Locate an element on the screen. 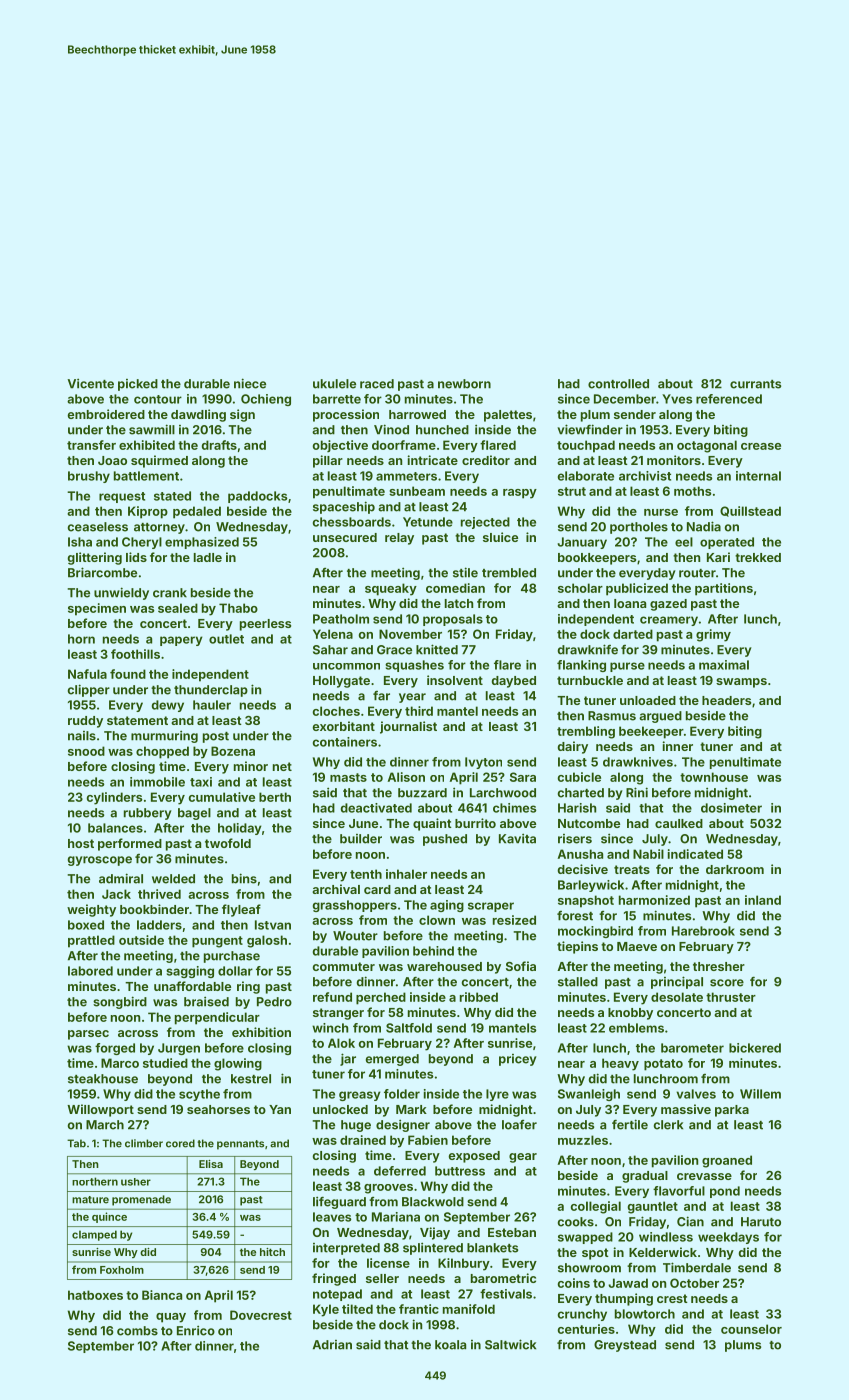 The width and height of the screenshot is (849, 1400). pushed is located at coordinates (445, 840).
